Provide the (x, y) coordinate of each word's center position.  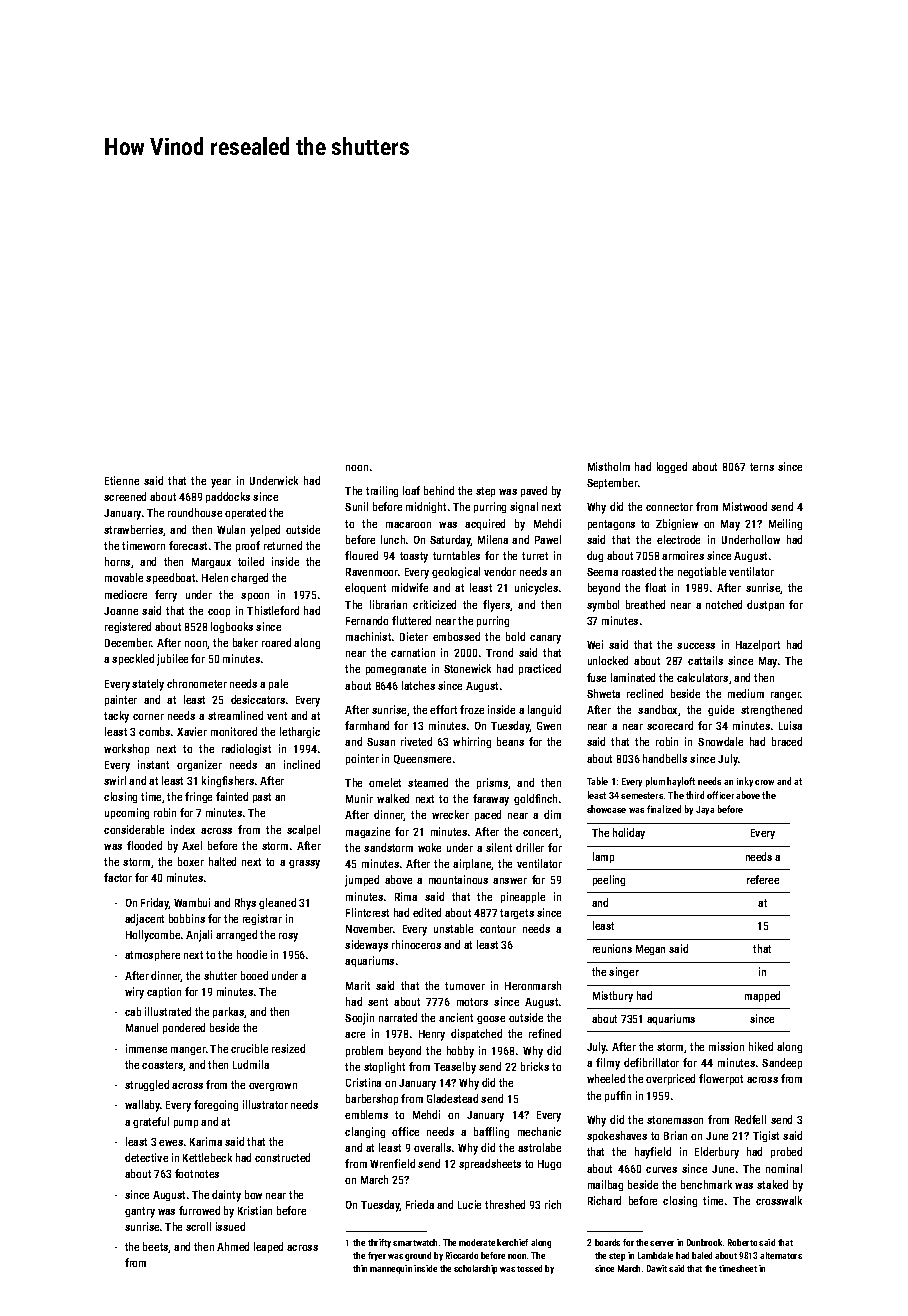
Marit (358, 985)
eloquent (365, 588)
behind (439, 490)
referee (763, 879)
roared (276, 642)
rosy (288, 937)
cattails (705, 660)
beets (156, 1247)
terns (762, 467)
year (221, 483)
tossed (529, 1268)
